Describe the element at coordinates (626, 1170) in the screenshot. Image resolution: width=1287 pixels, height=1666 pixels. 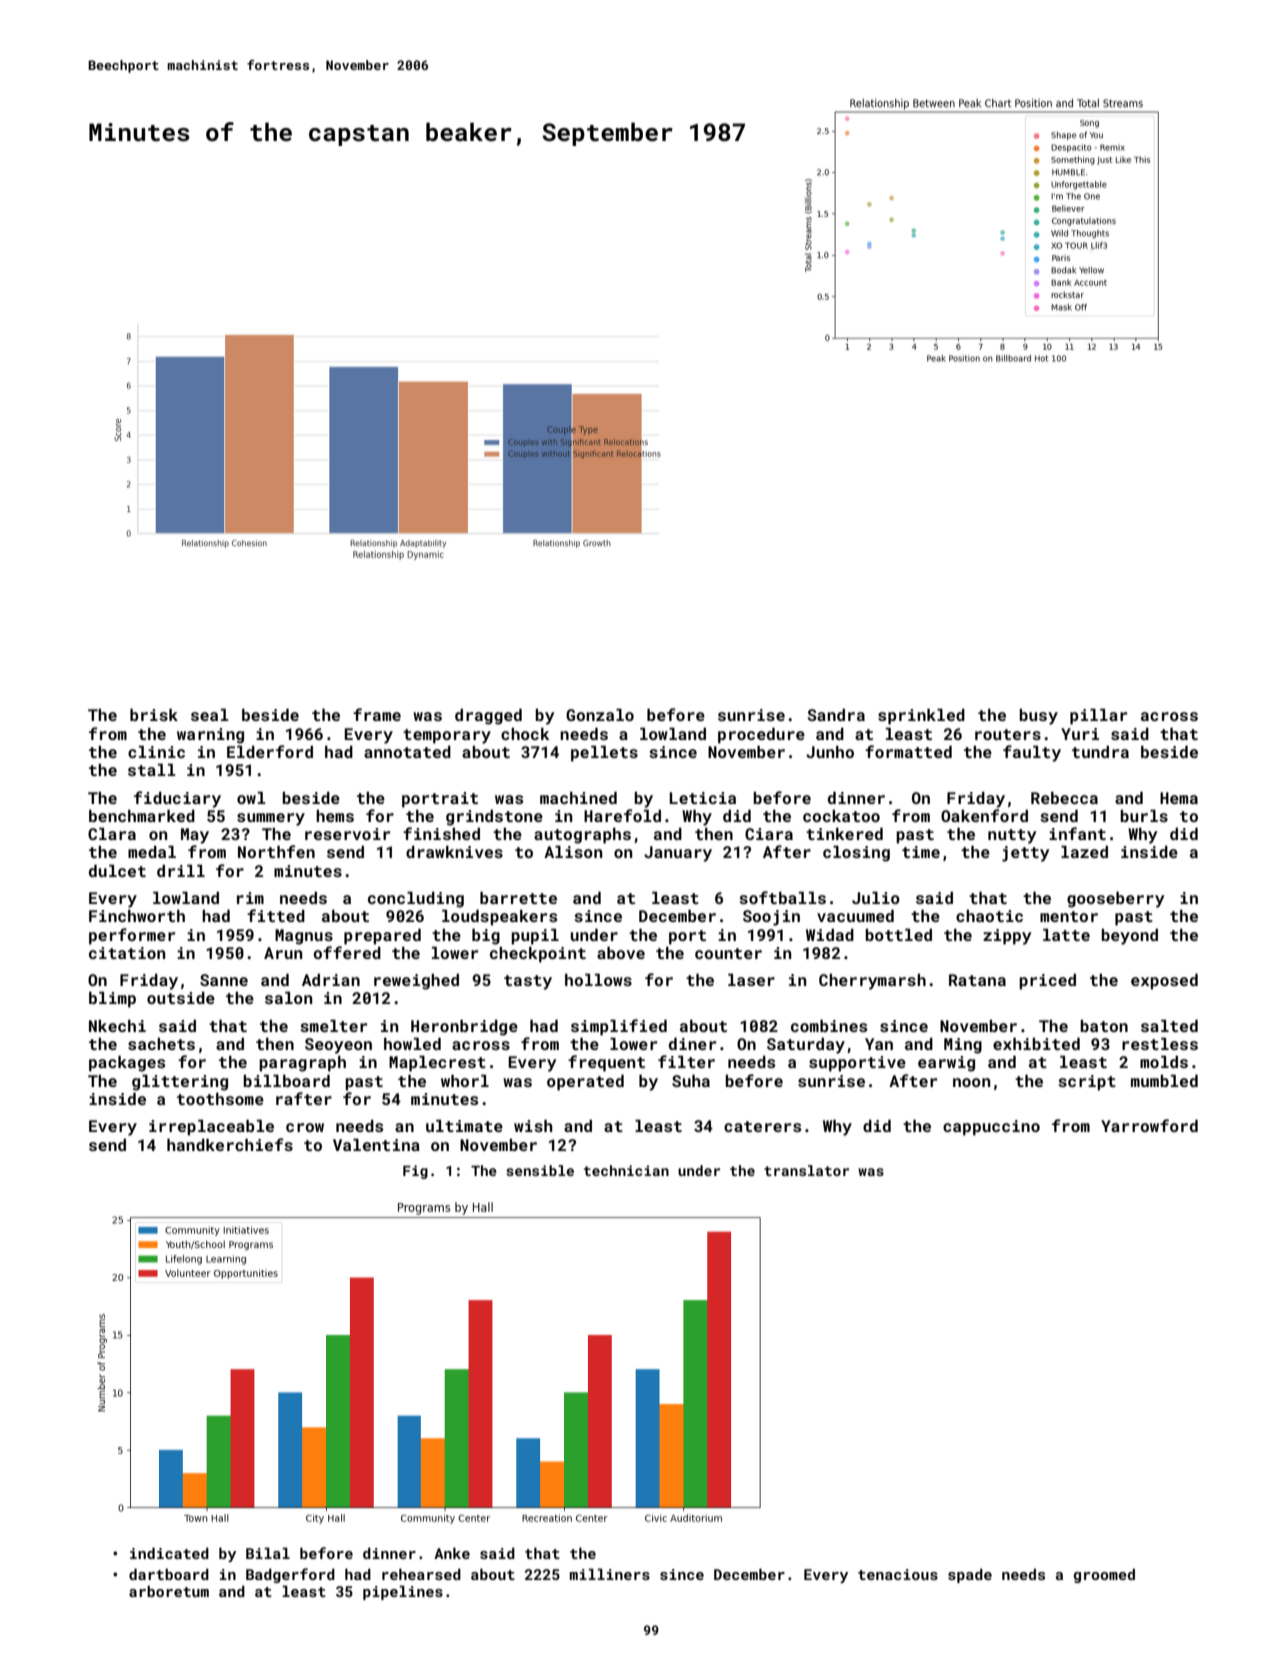
I see `technician` at that location.
